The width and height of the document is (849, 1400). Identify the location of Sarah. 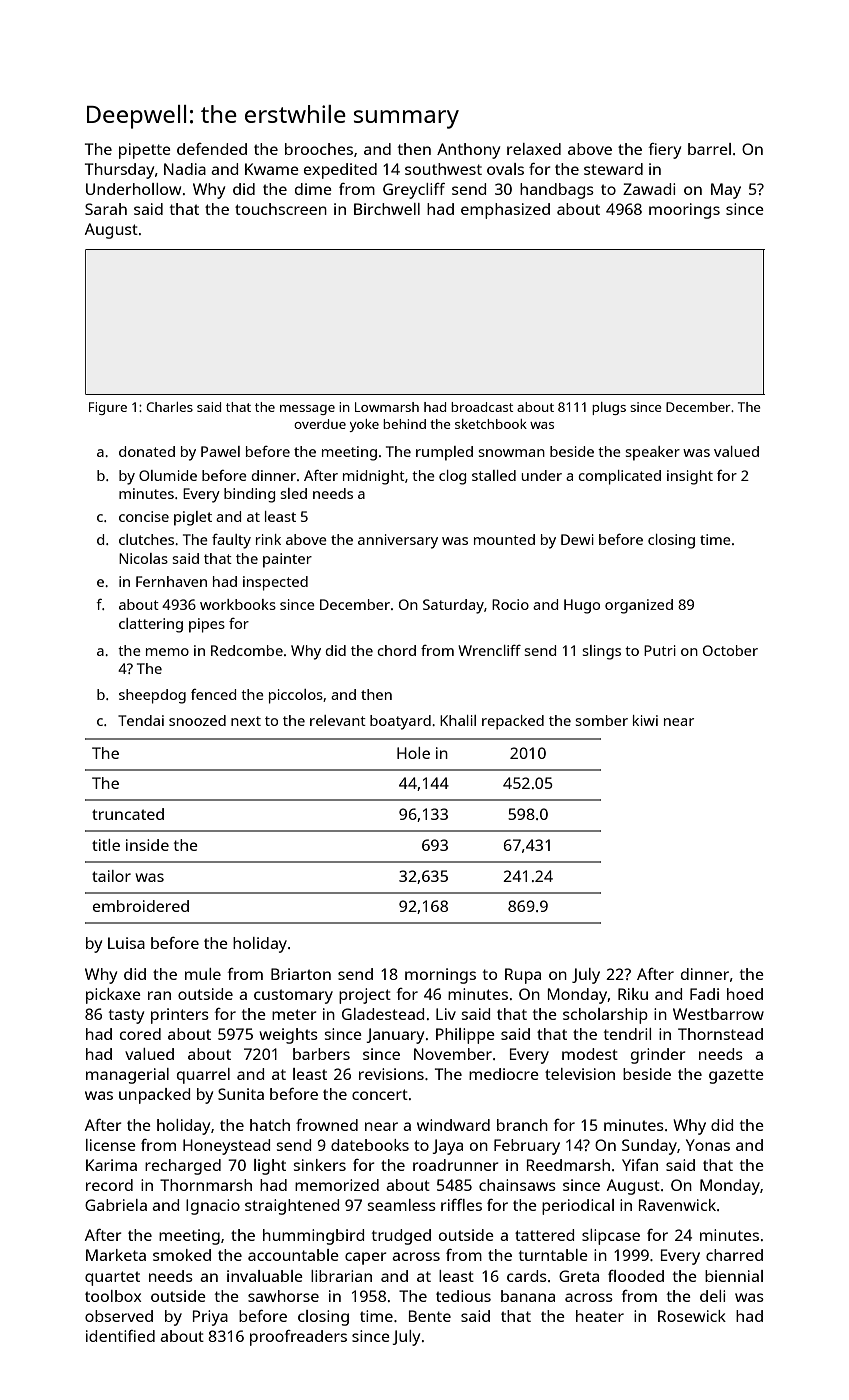
(106, 209).
